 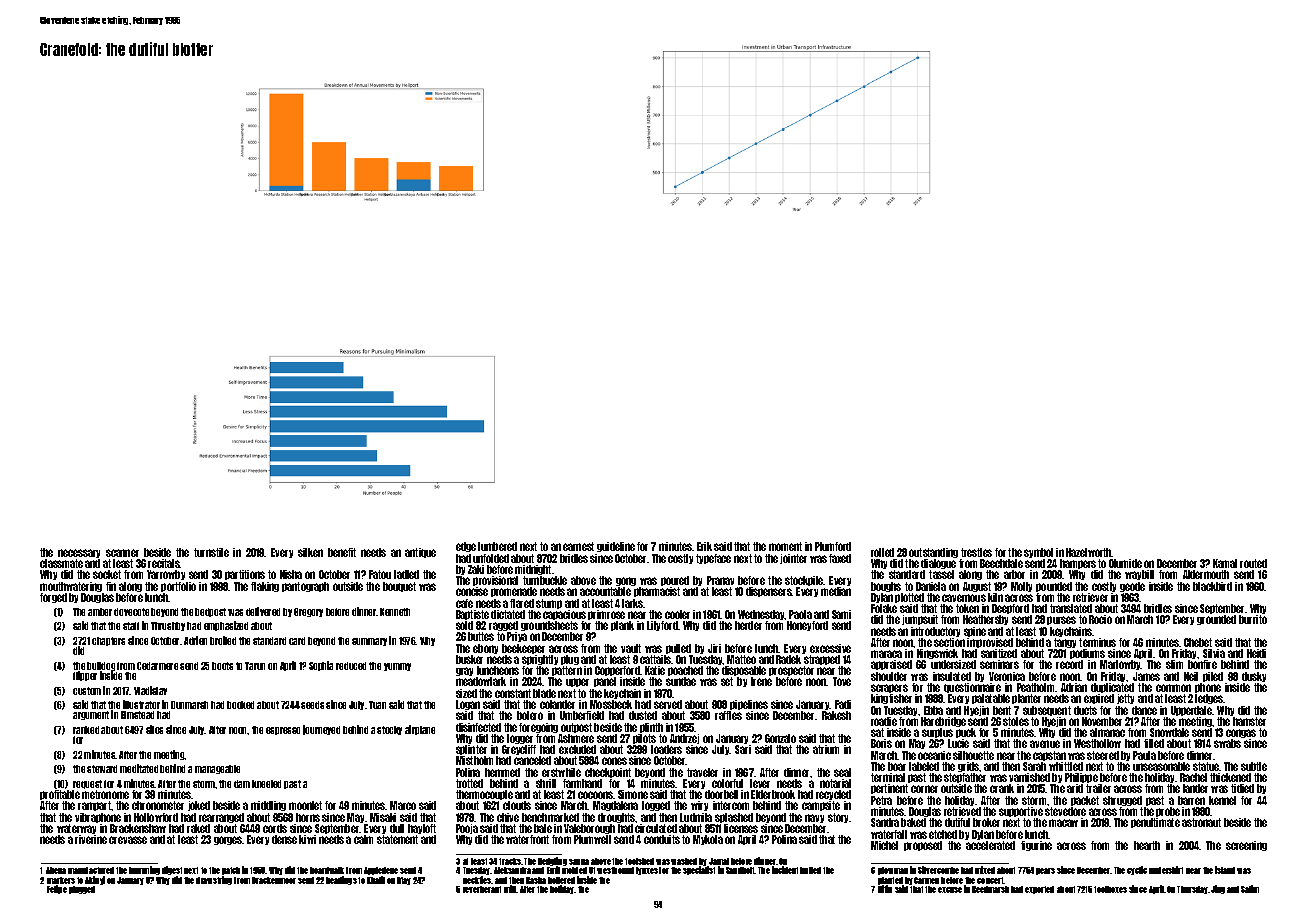 What do you see at coordinates (1063, 823) in the screenshot?
I see `macaw` at bounding box center [1063, 823].
